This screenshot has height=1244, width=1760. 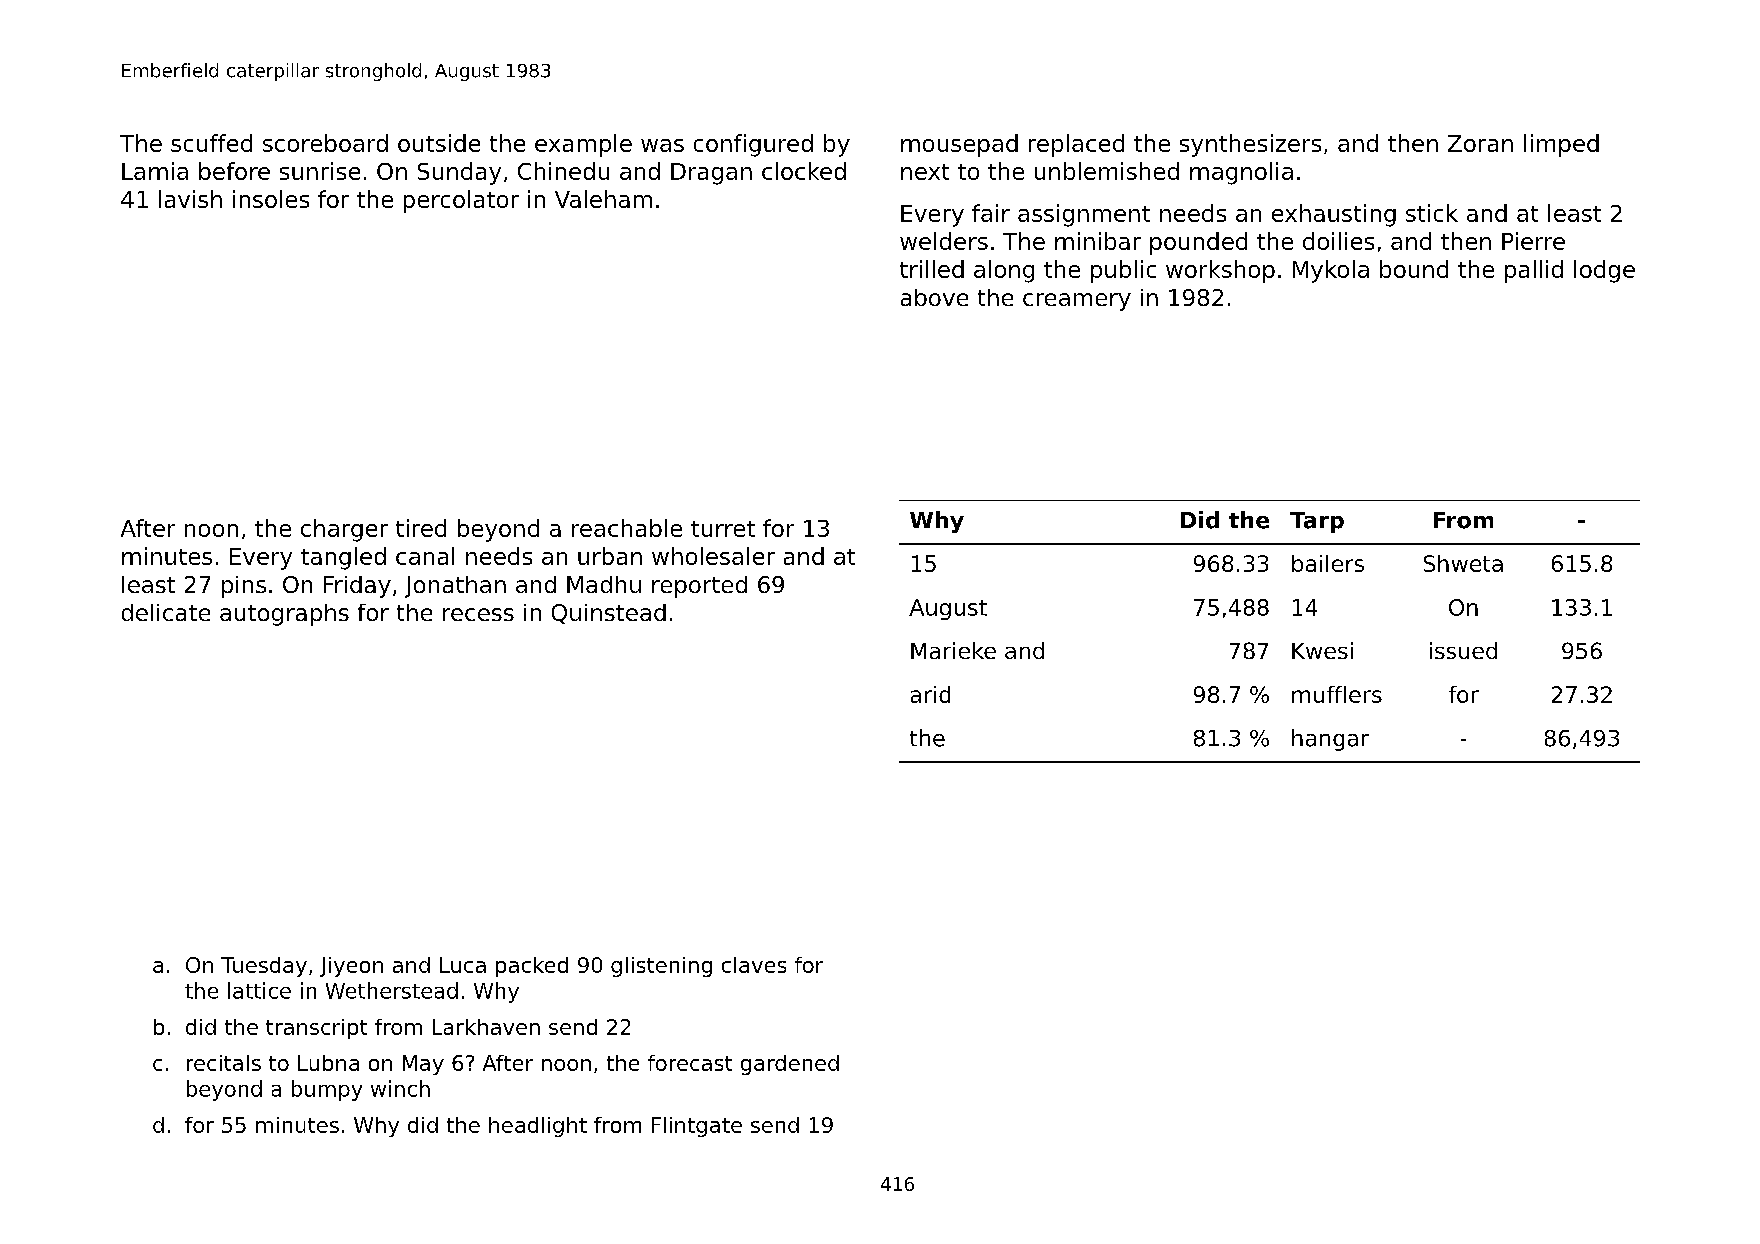 What do you see at coordinates (934, 297) in the screenshot?
I see `above` at bounding box center [934, 297].
